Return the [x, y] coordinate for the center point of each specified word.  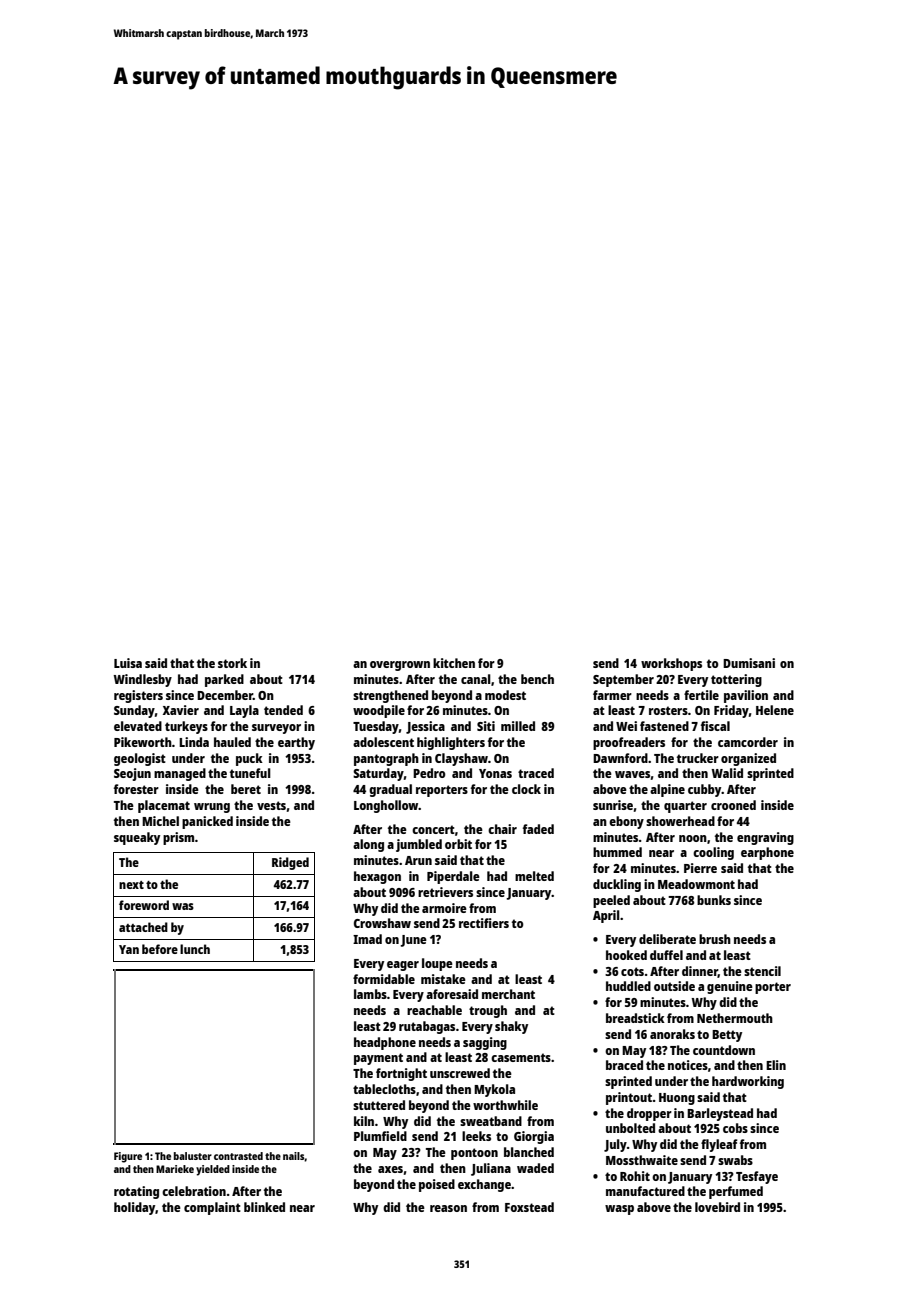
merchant [508, 994]
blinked [264, 1207]
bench [537, 679]
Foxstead [529, 1207]
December [225, 695]
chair [502, 829]
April [606, 916]
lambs [370, 994]
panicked [207, 822]
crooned [733, 805]
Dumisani [749, 663]
